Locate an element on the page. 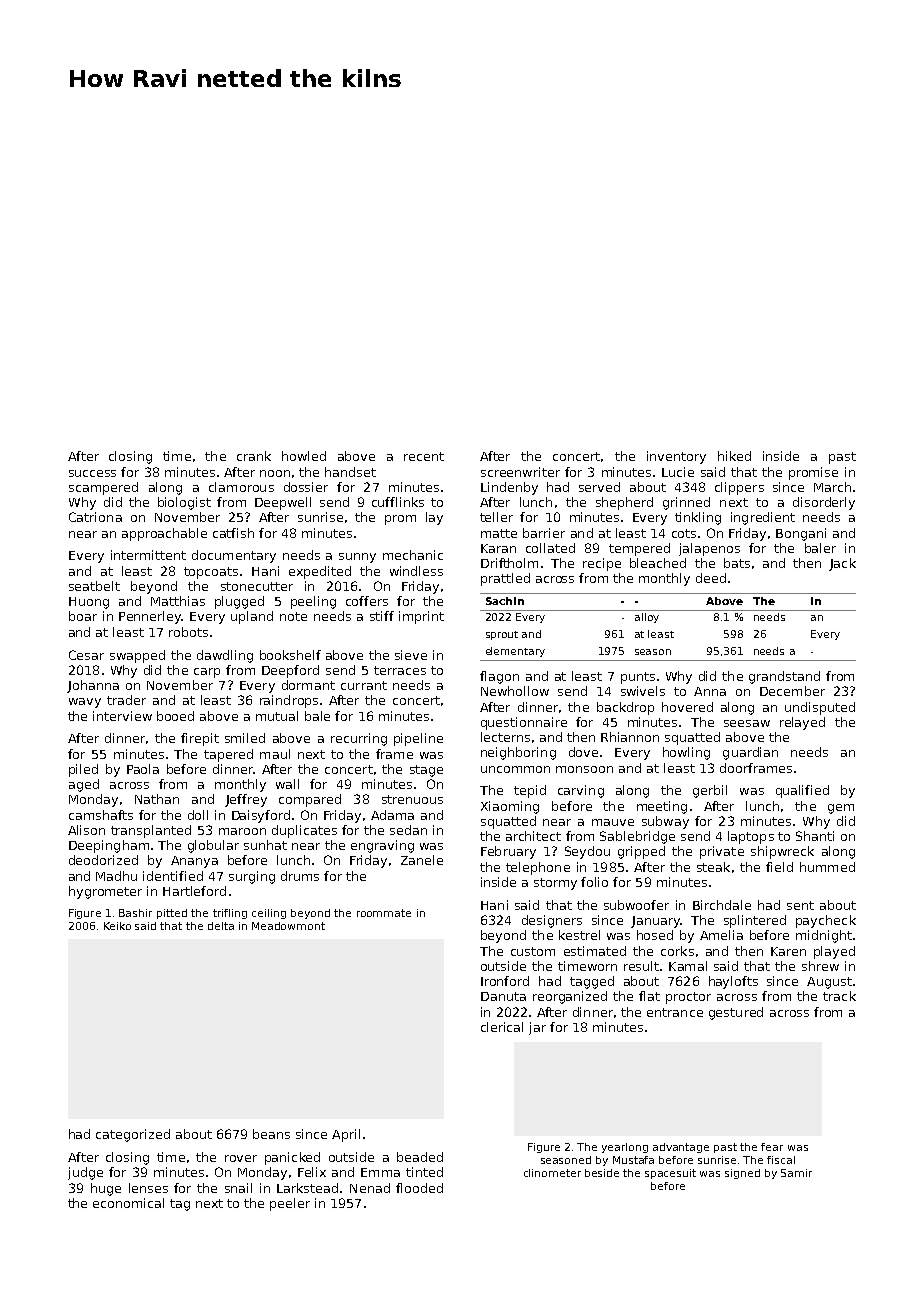 The width and height of the page is (924, 1308). grandstand is located at coordinates (784, 677).
